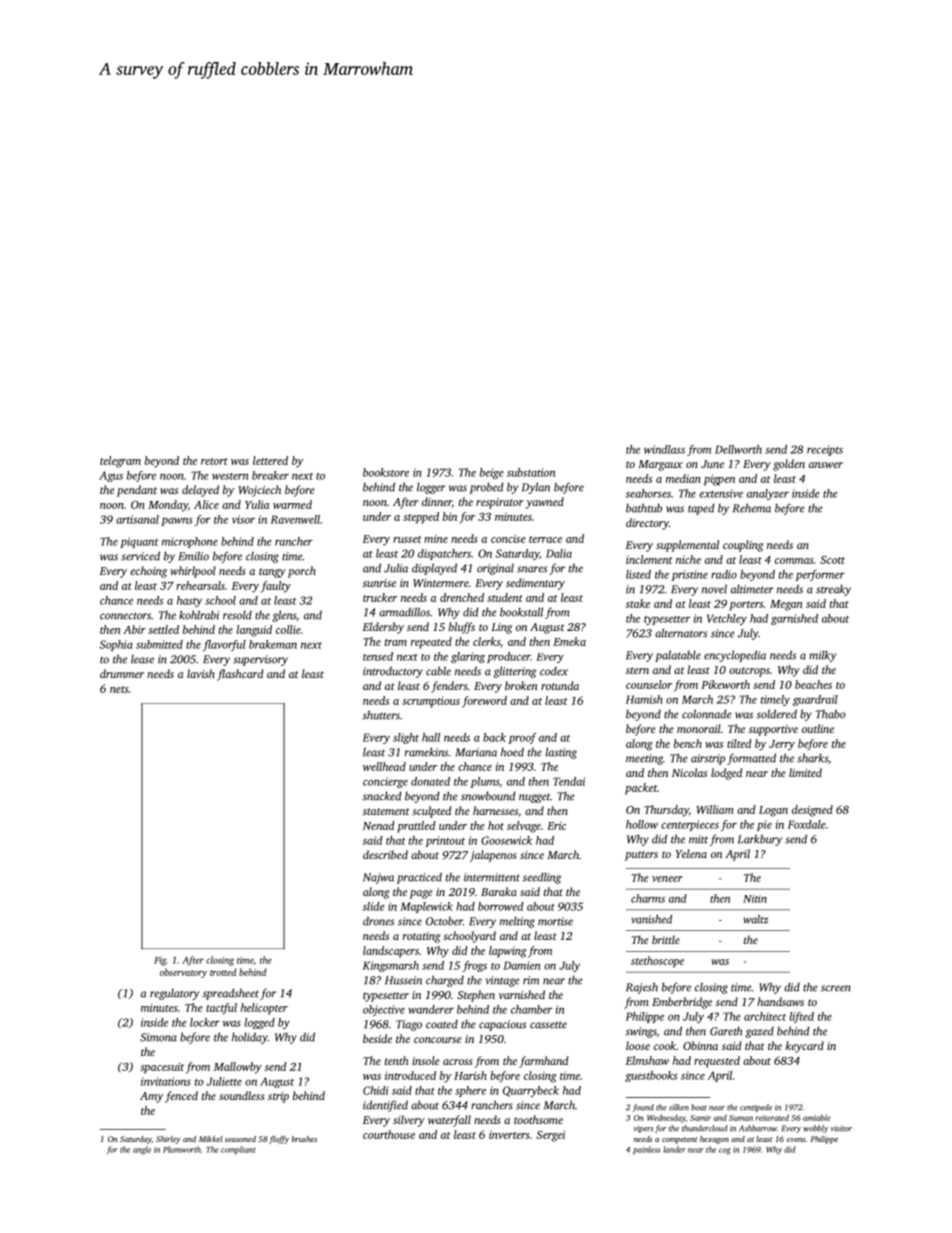 Image resolution: width=952 pixels, height=1233 pixels. I want to click on cog, so click(725, 1151).
